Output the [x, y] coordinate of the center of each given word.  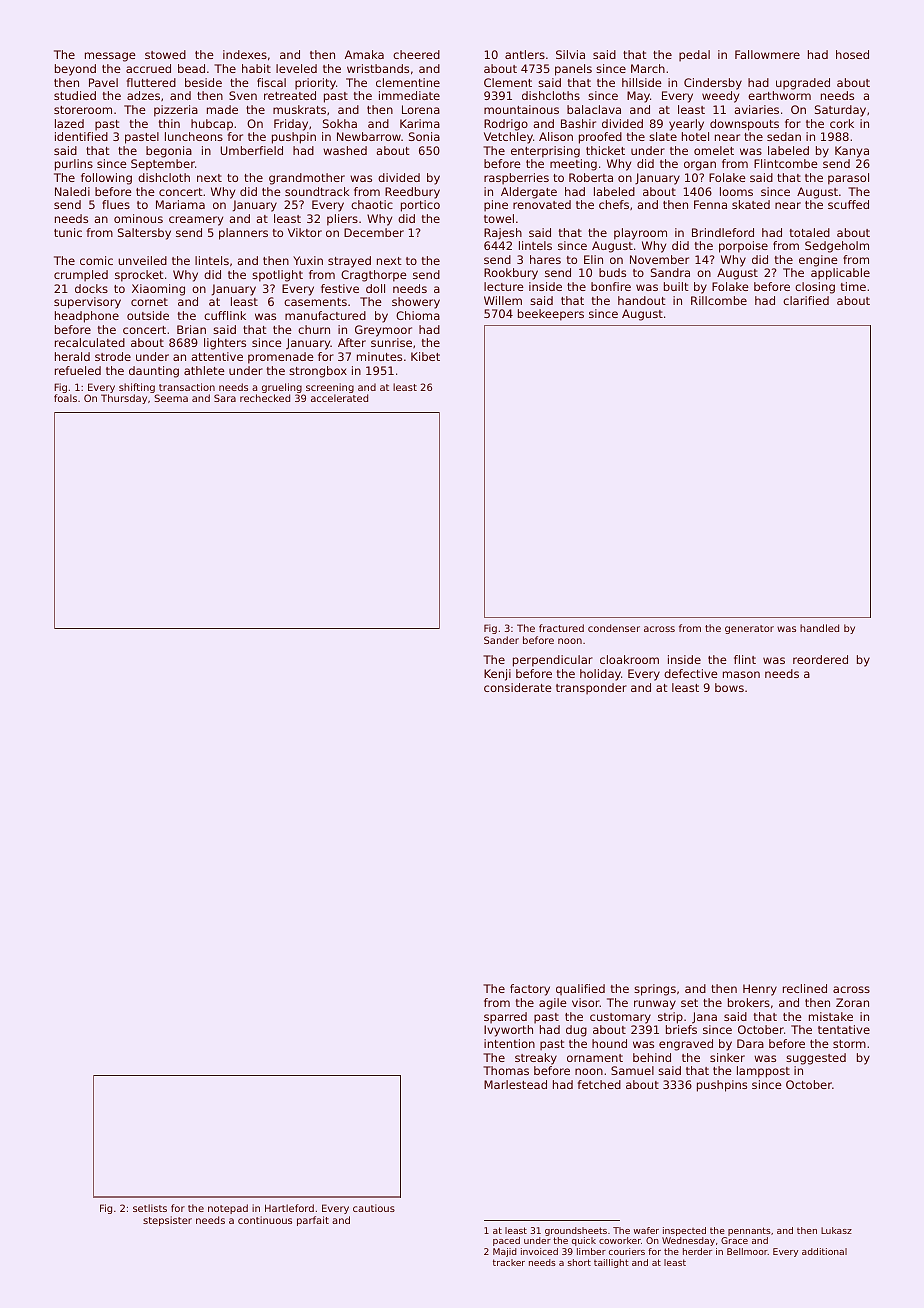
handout [642, 300]
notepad [228, 1209]
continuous [265, 1220]
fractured [561, 628]
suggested [816, 1059]
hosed [852, 54]
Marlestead [515, 1084]
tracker [509, 1262]
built [676, 286]
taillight [611, 1263]
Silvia [570, 54]
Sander [501, 640]
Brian [191, 329]
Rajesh [503, 234]
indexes [245, 54]
